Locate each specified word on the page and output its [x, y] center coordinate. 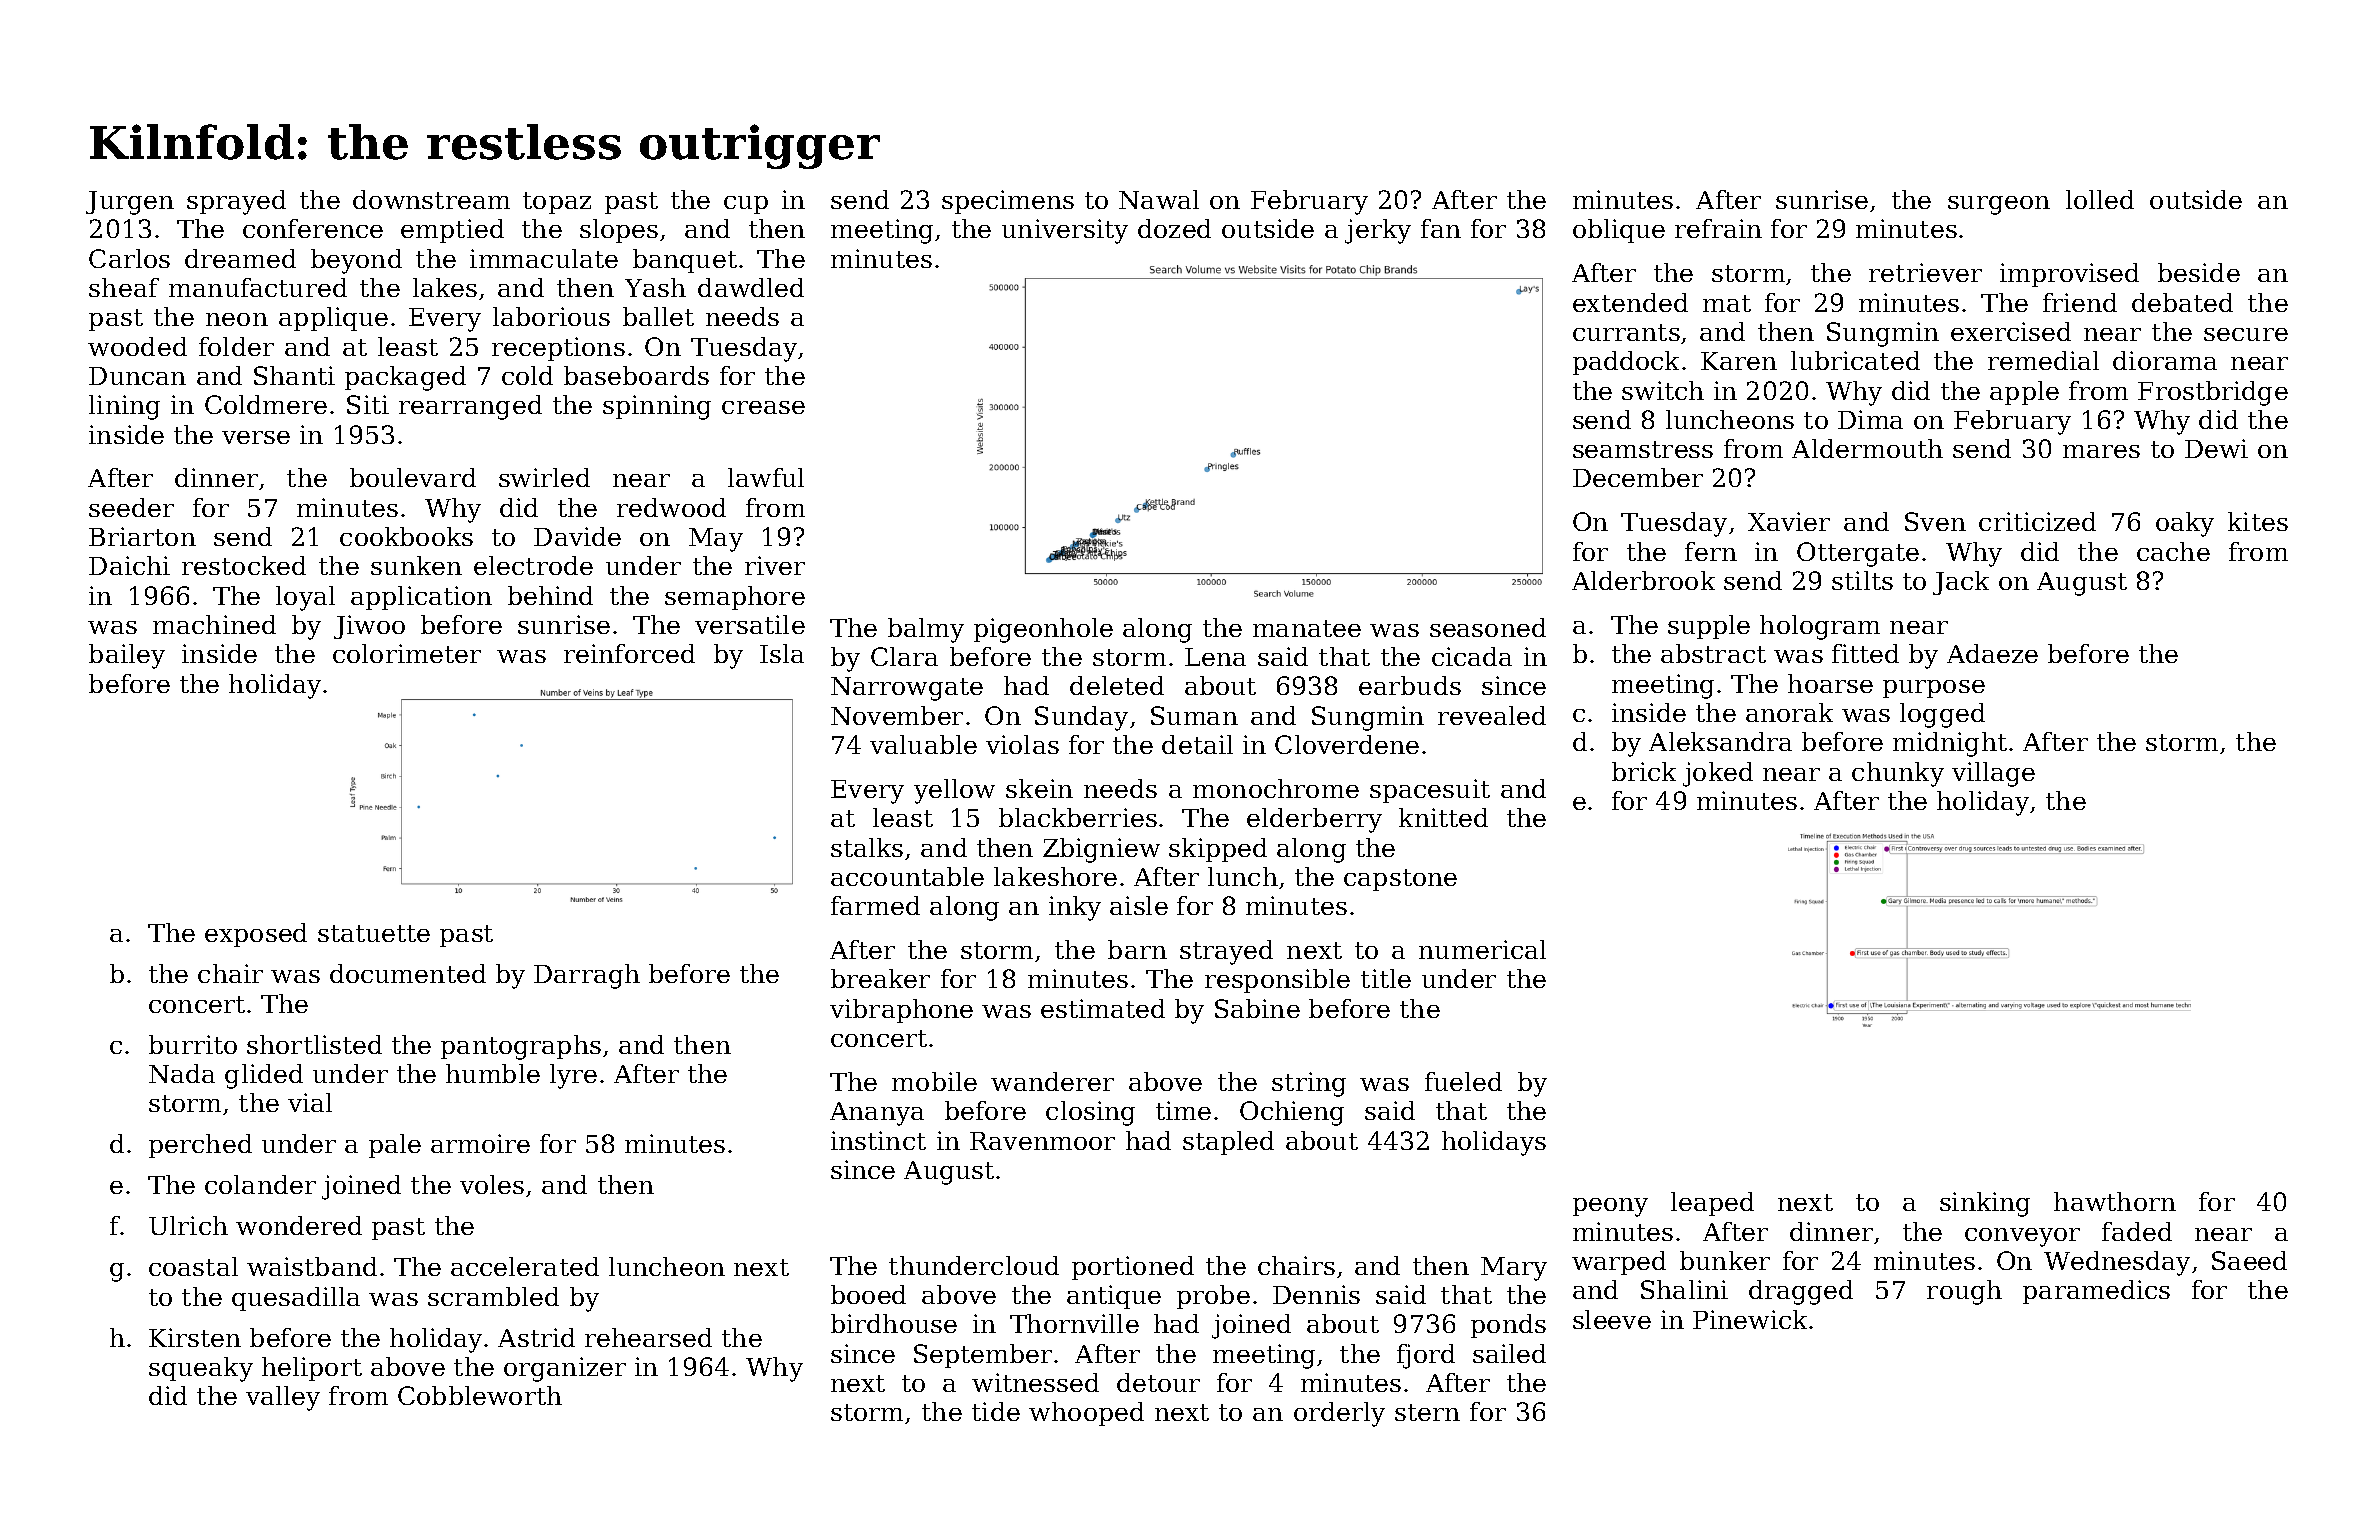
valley [283, 1398]
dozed [1174, 228]
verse [256, 437]
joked [1718, 774]
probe [1213, 1297]
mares [2101, 451]
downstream [431, 199]
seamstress [1643, 449]
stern [1427, 1412]
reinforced [629, 653]
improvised [2069, 275]
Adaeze [1992, 653]
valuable [923, 744]
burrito [193, 1044]
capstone [1400, 880]
